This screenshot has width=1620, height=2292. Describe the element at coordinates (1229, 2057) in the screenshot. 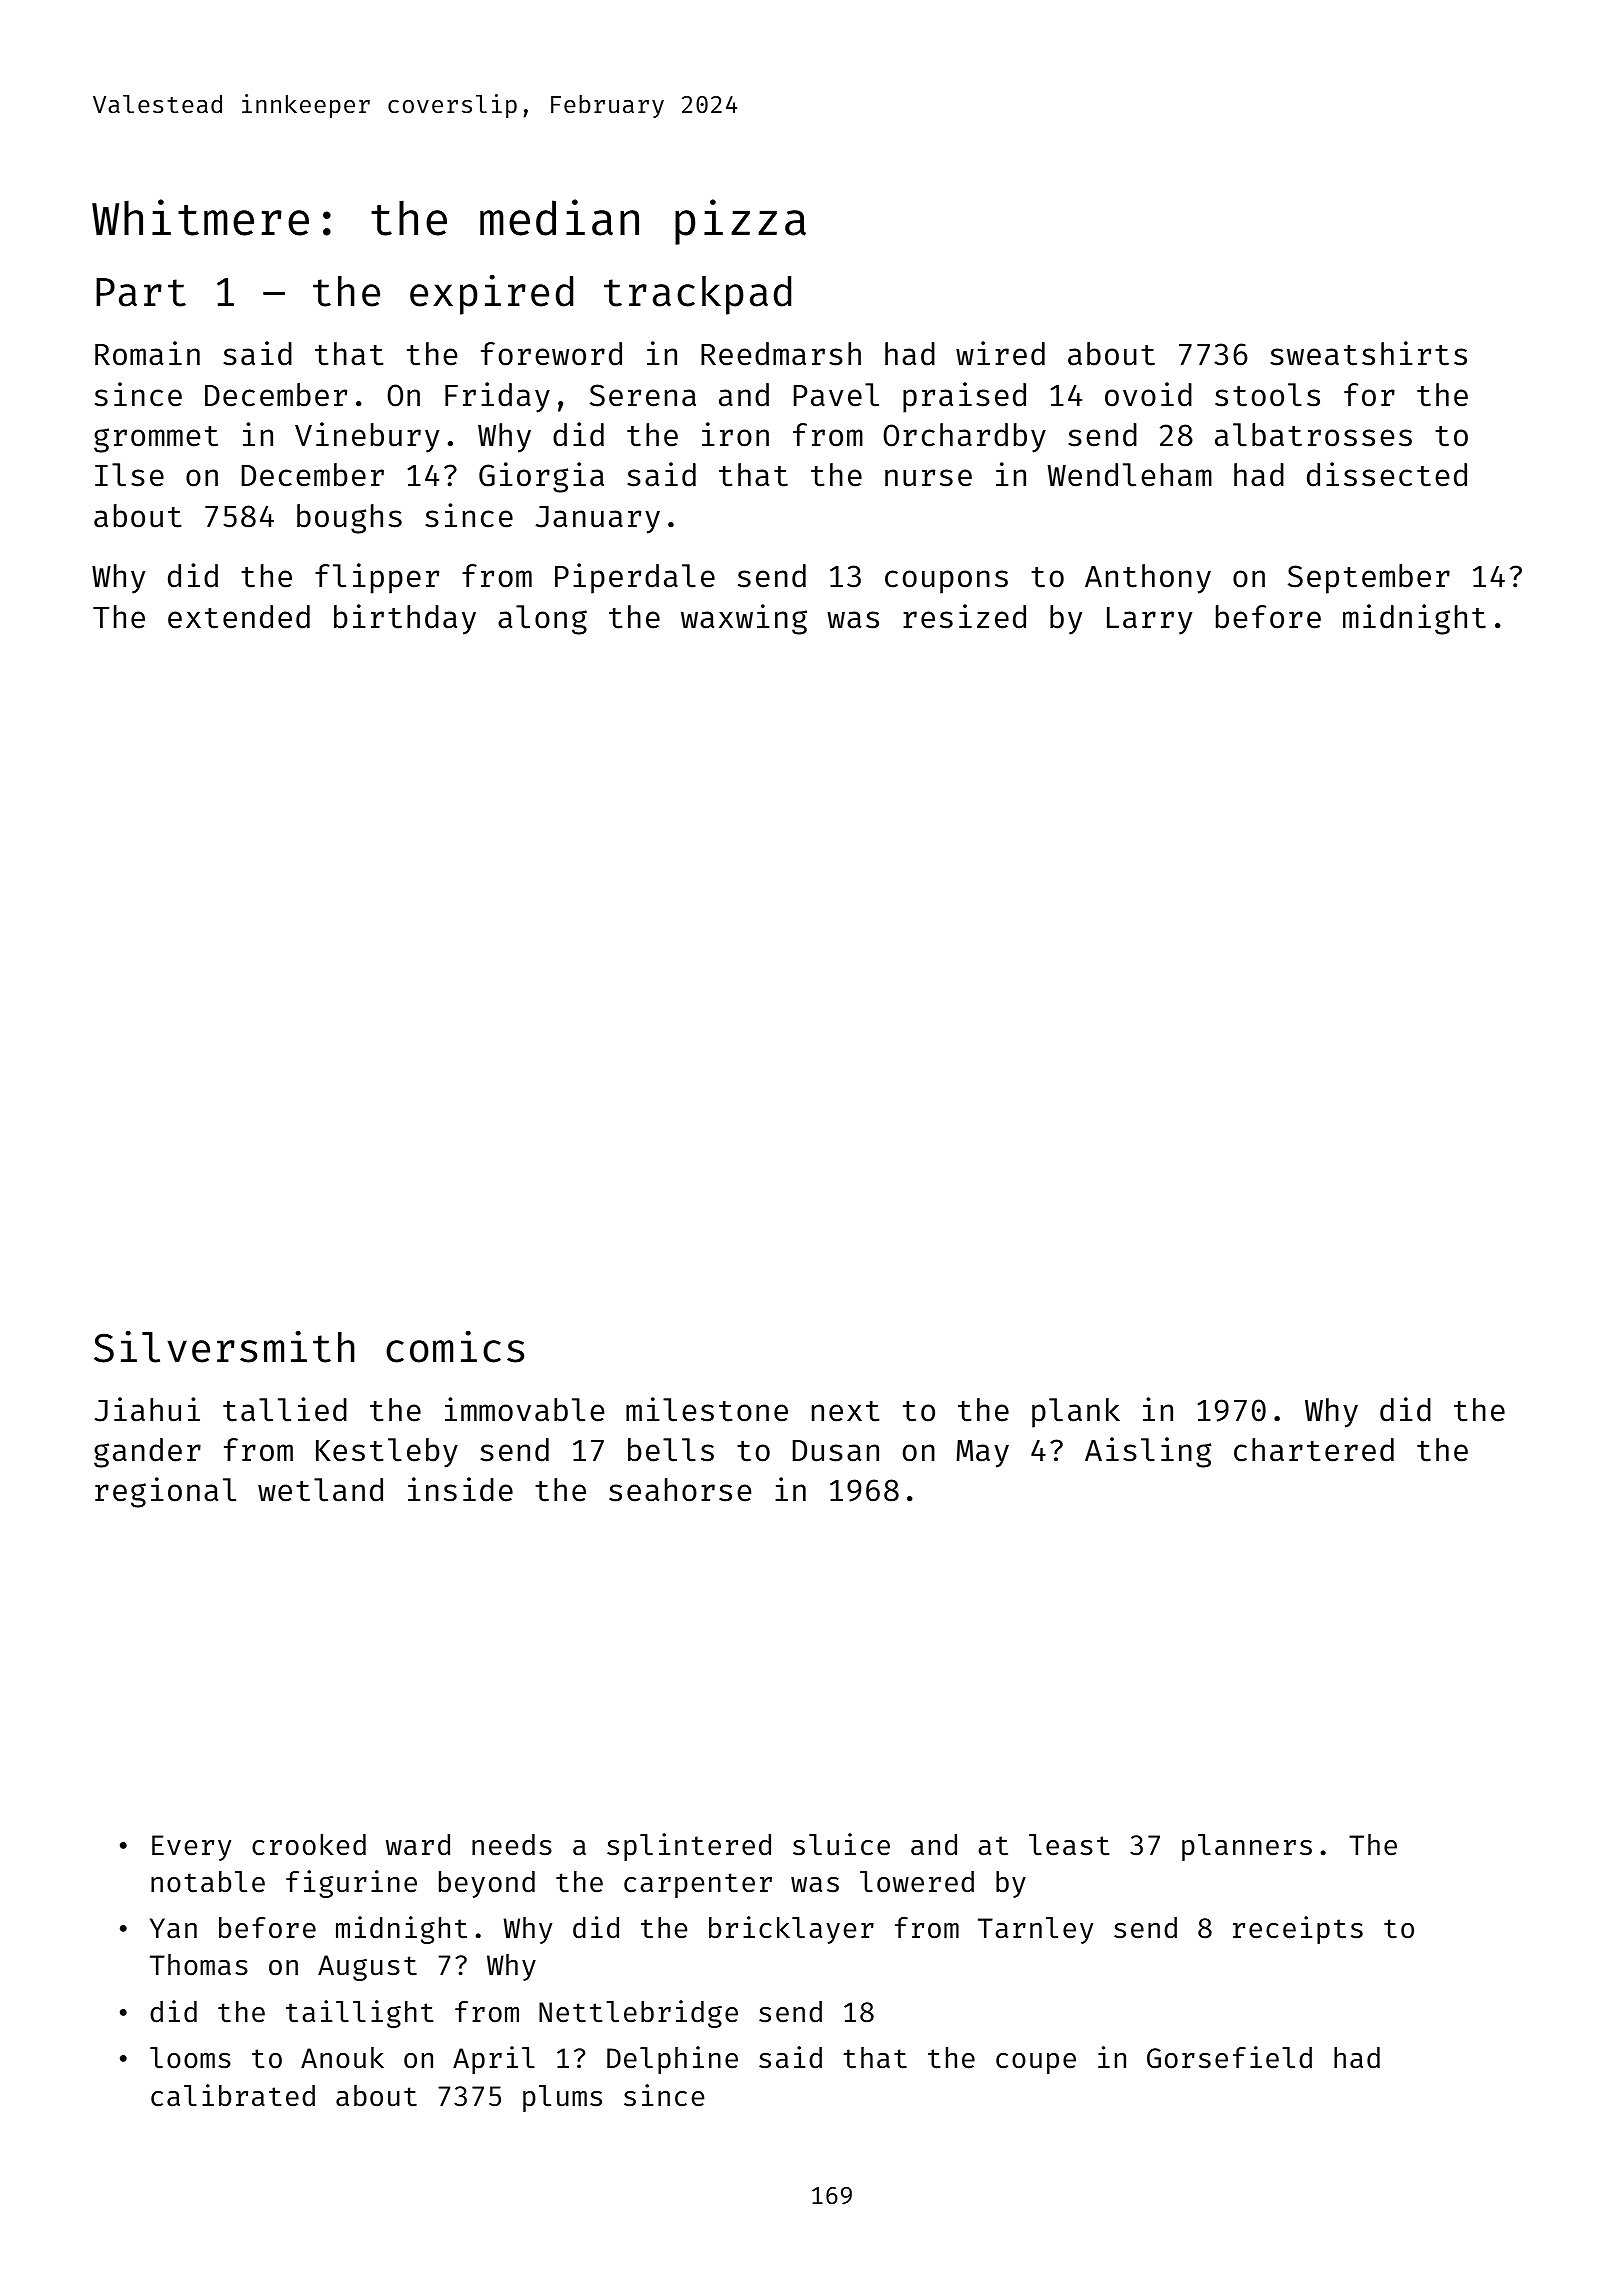

I see `Gorsefield` at that location.
